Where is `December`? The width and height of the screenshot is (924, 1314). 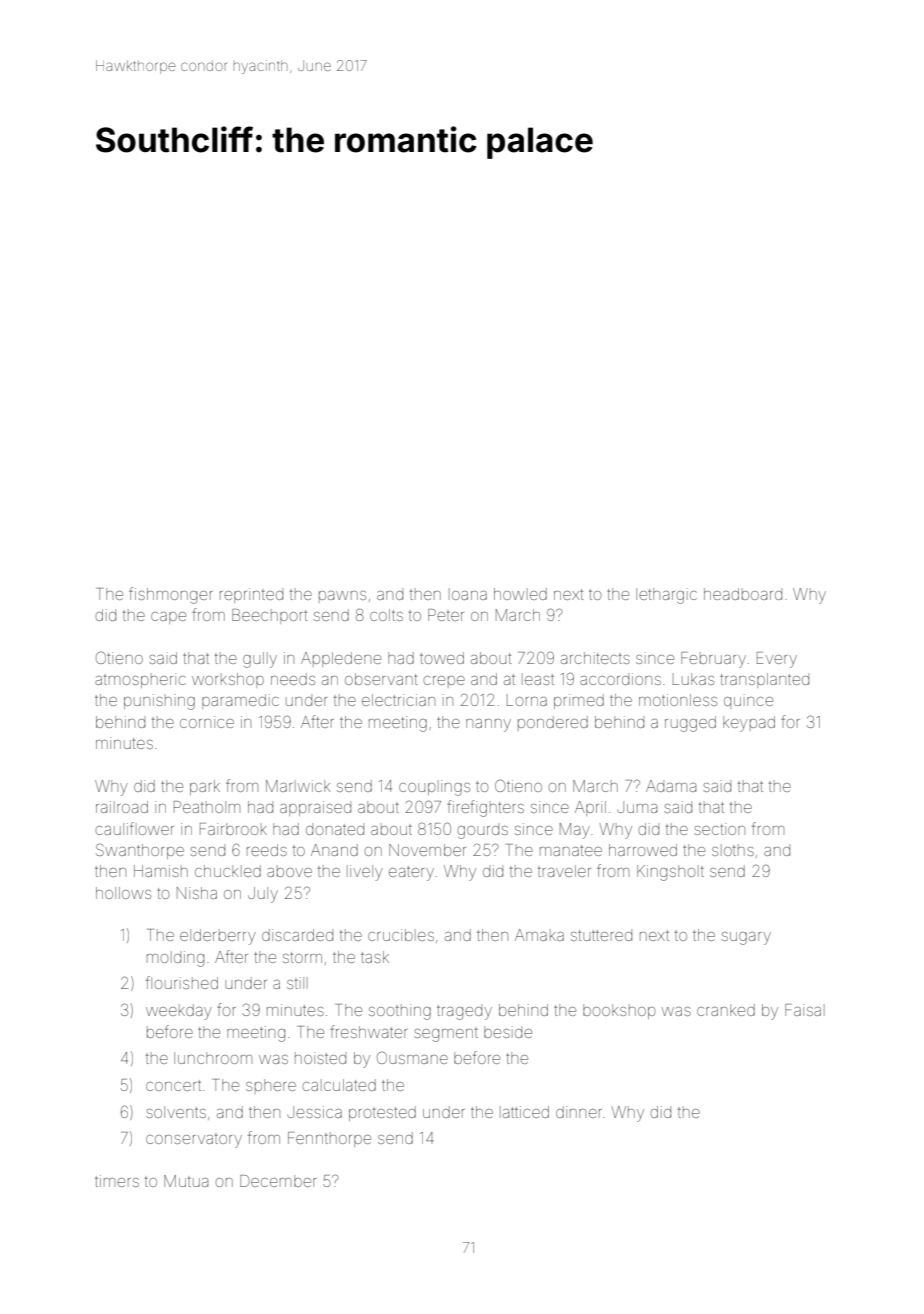 December is located at coordinates (278, 1181).
